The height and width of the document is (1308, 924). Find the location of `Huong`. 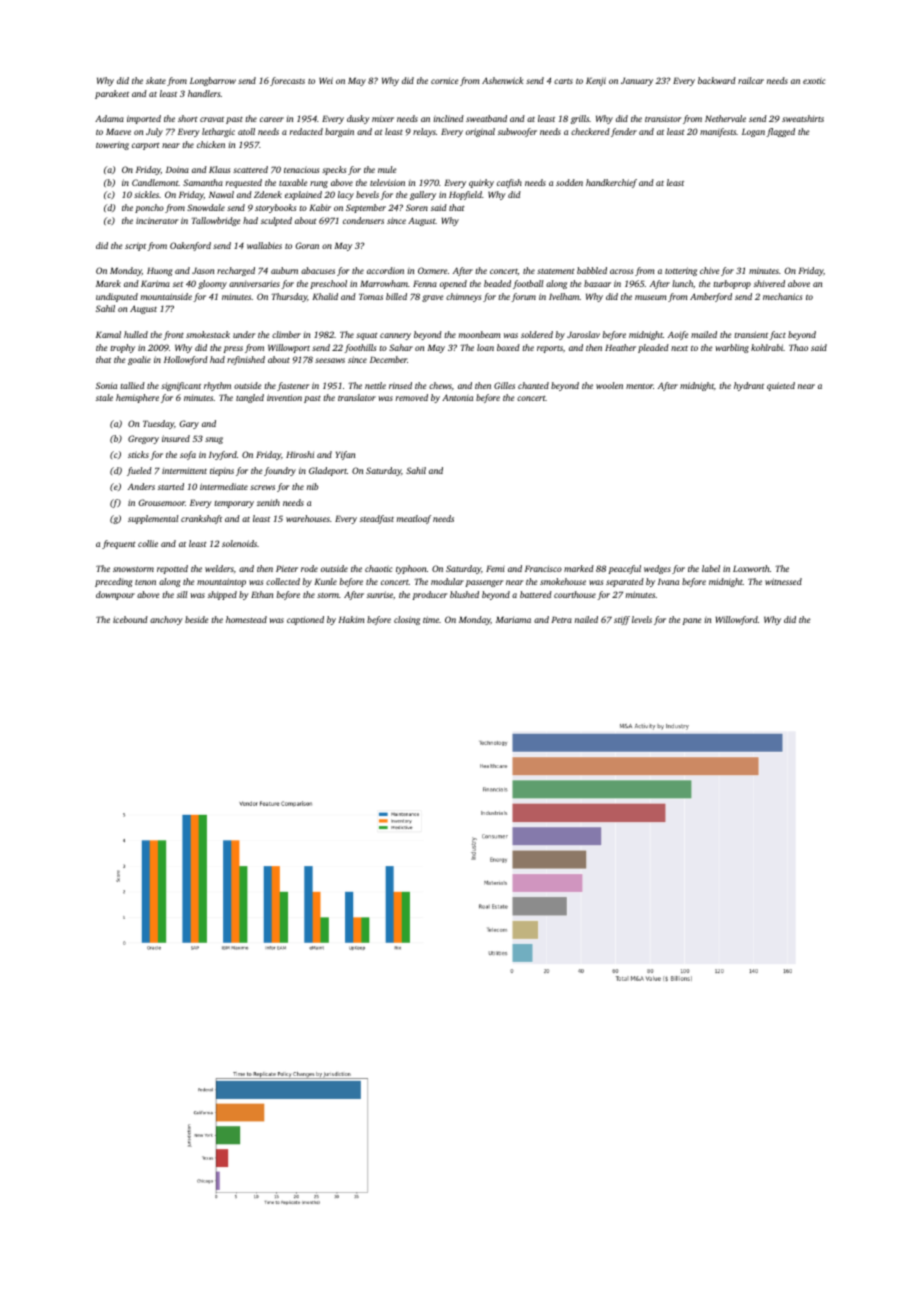

Huong is located at coordinates (160, 271).
